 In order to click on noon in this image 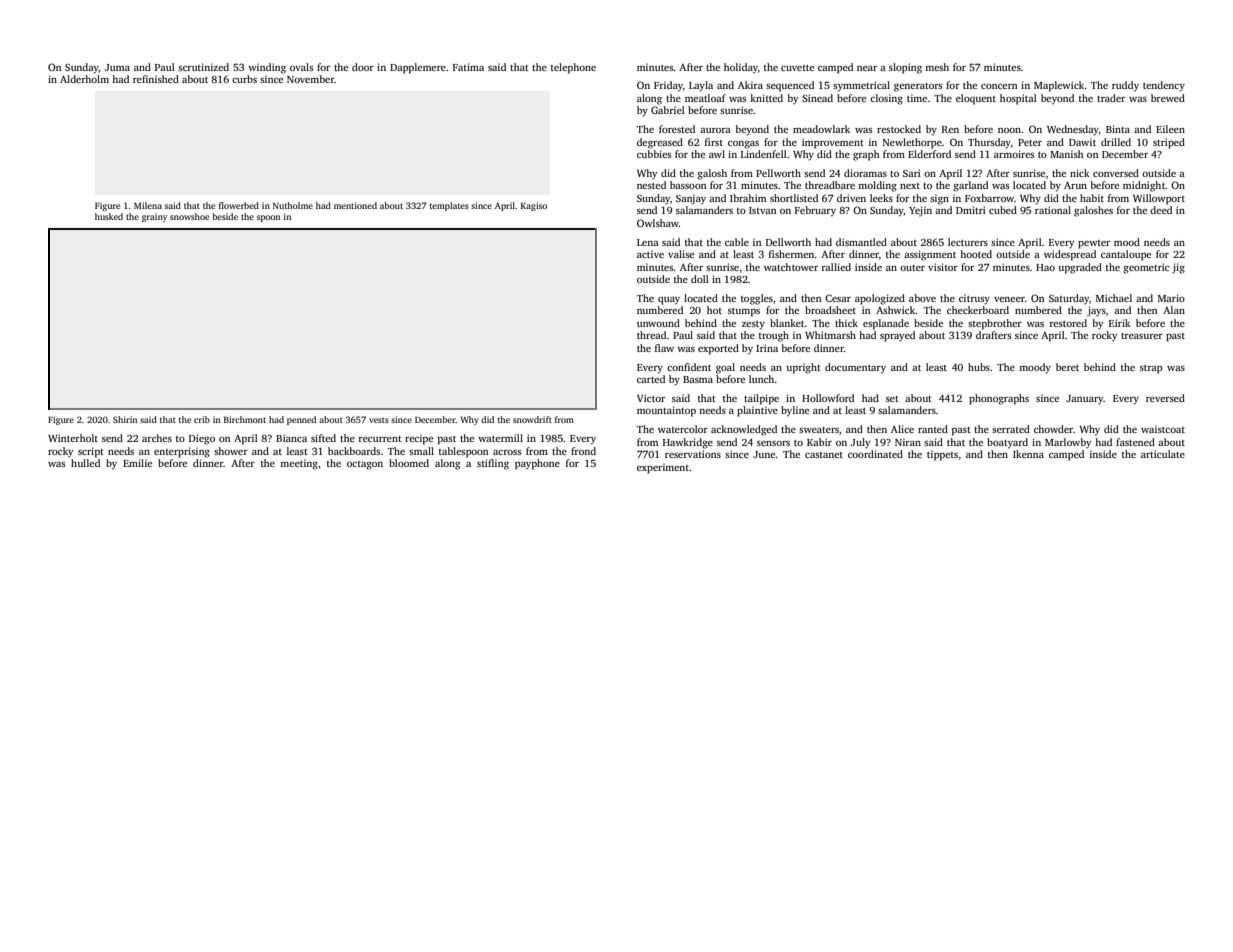, I will do `click(1009, 130)`.
